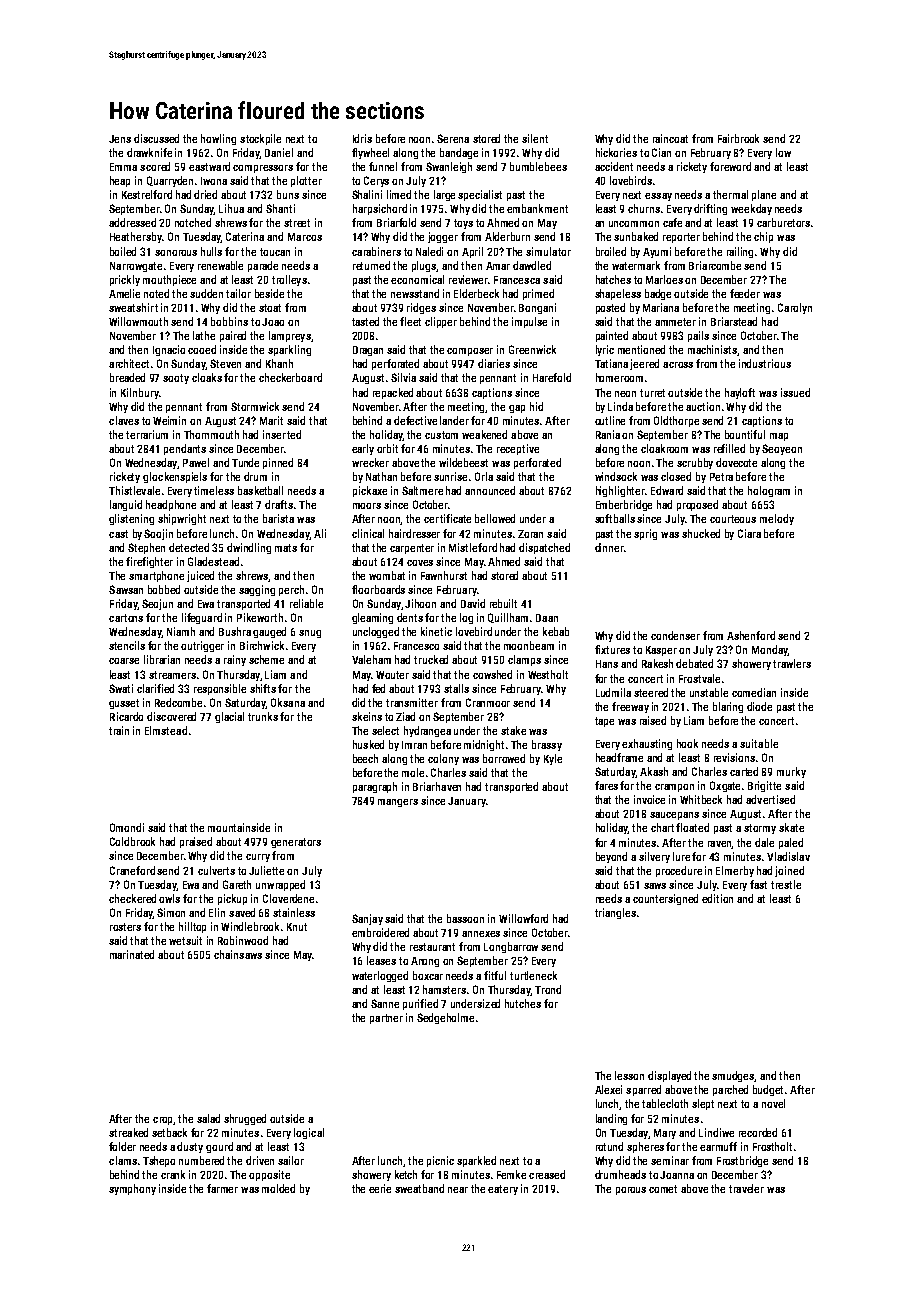 The height and width of the image is (1308, 924). I want to click on industrious, so click(765, 363).
